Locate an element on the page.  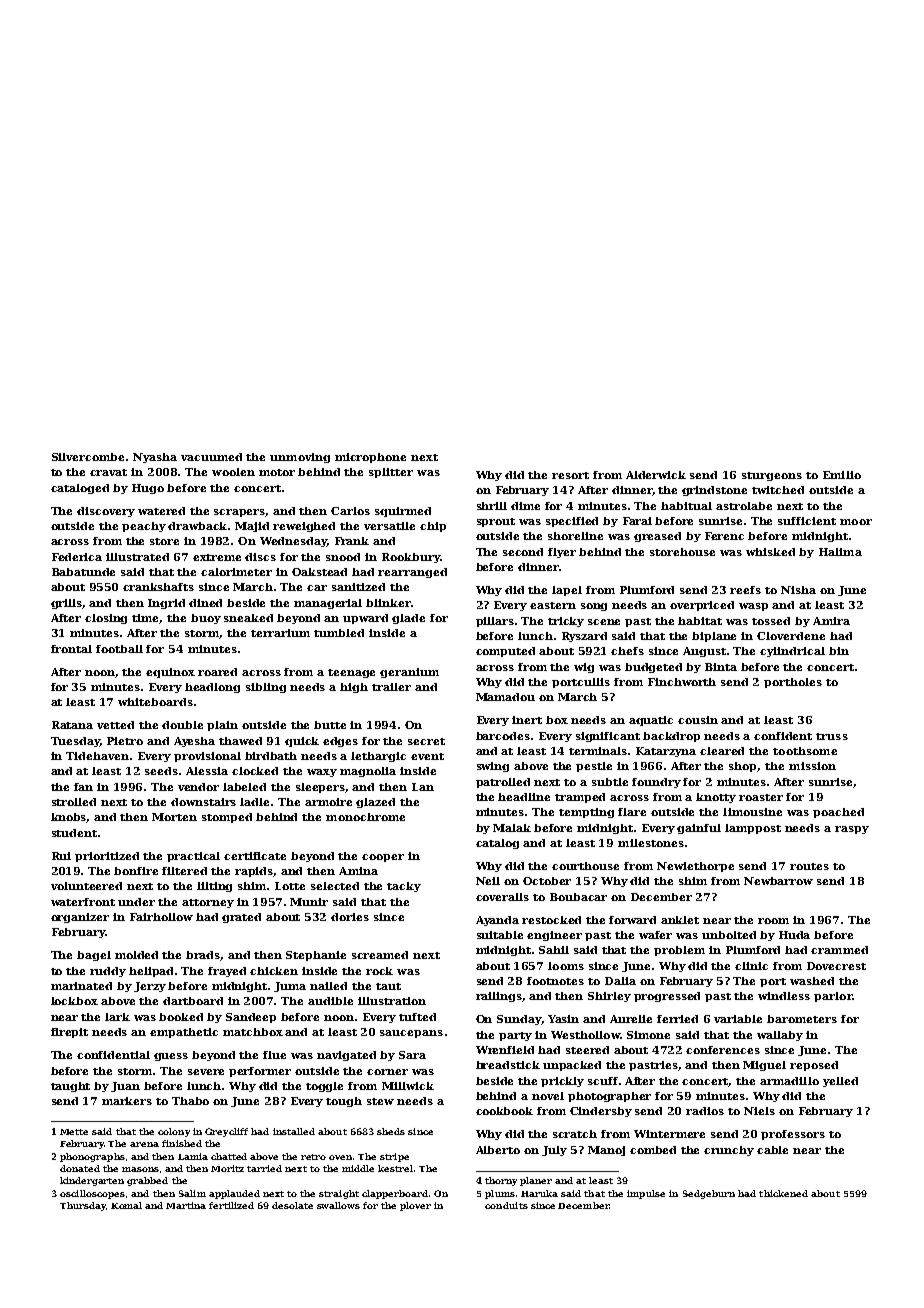
Newlethorpe is located at coordinates (695, 867).
